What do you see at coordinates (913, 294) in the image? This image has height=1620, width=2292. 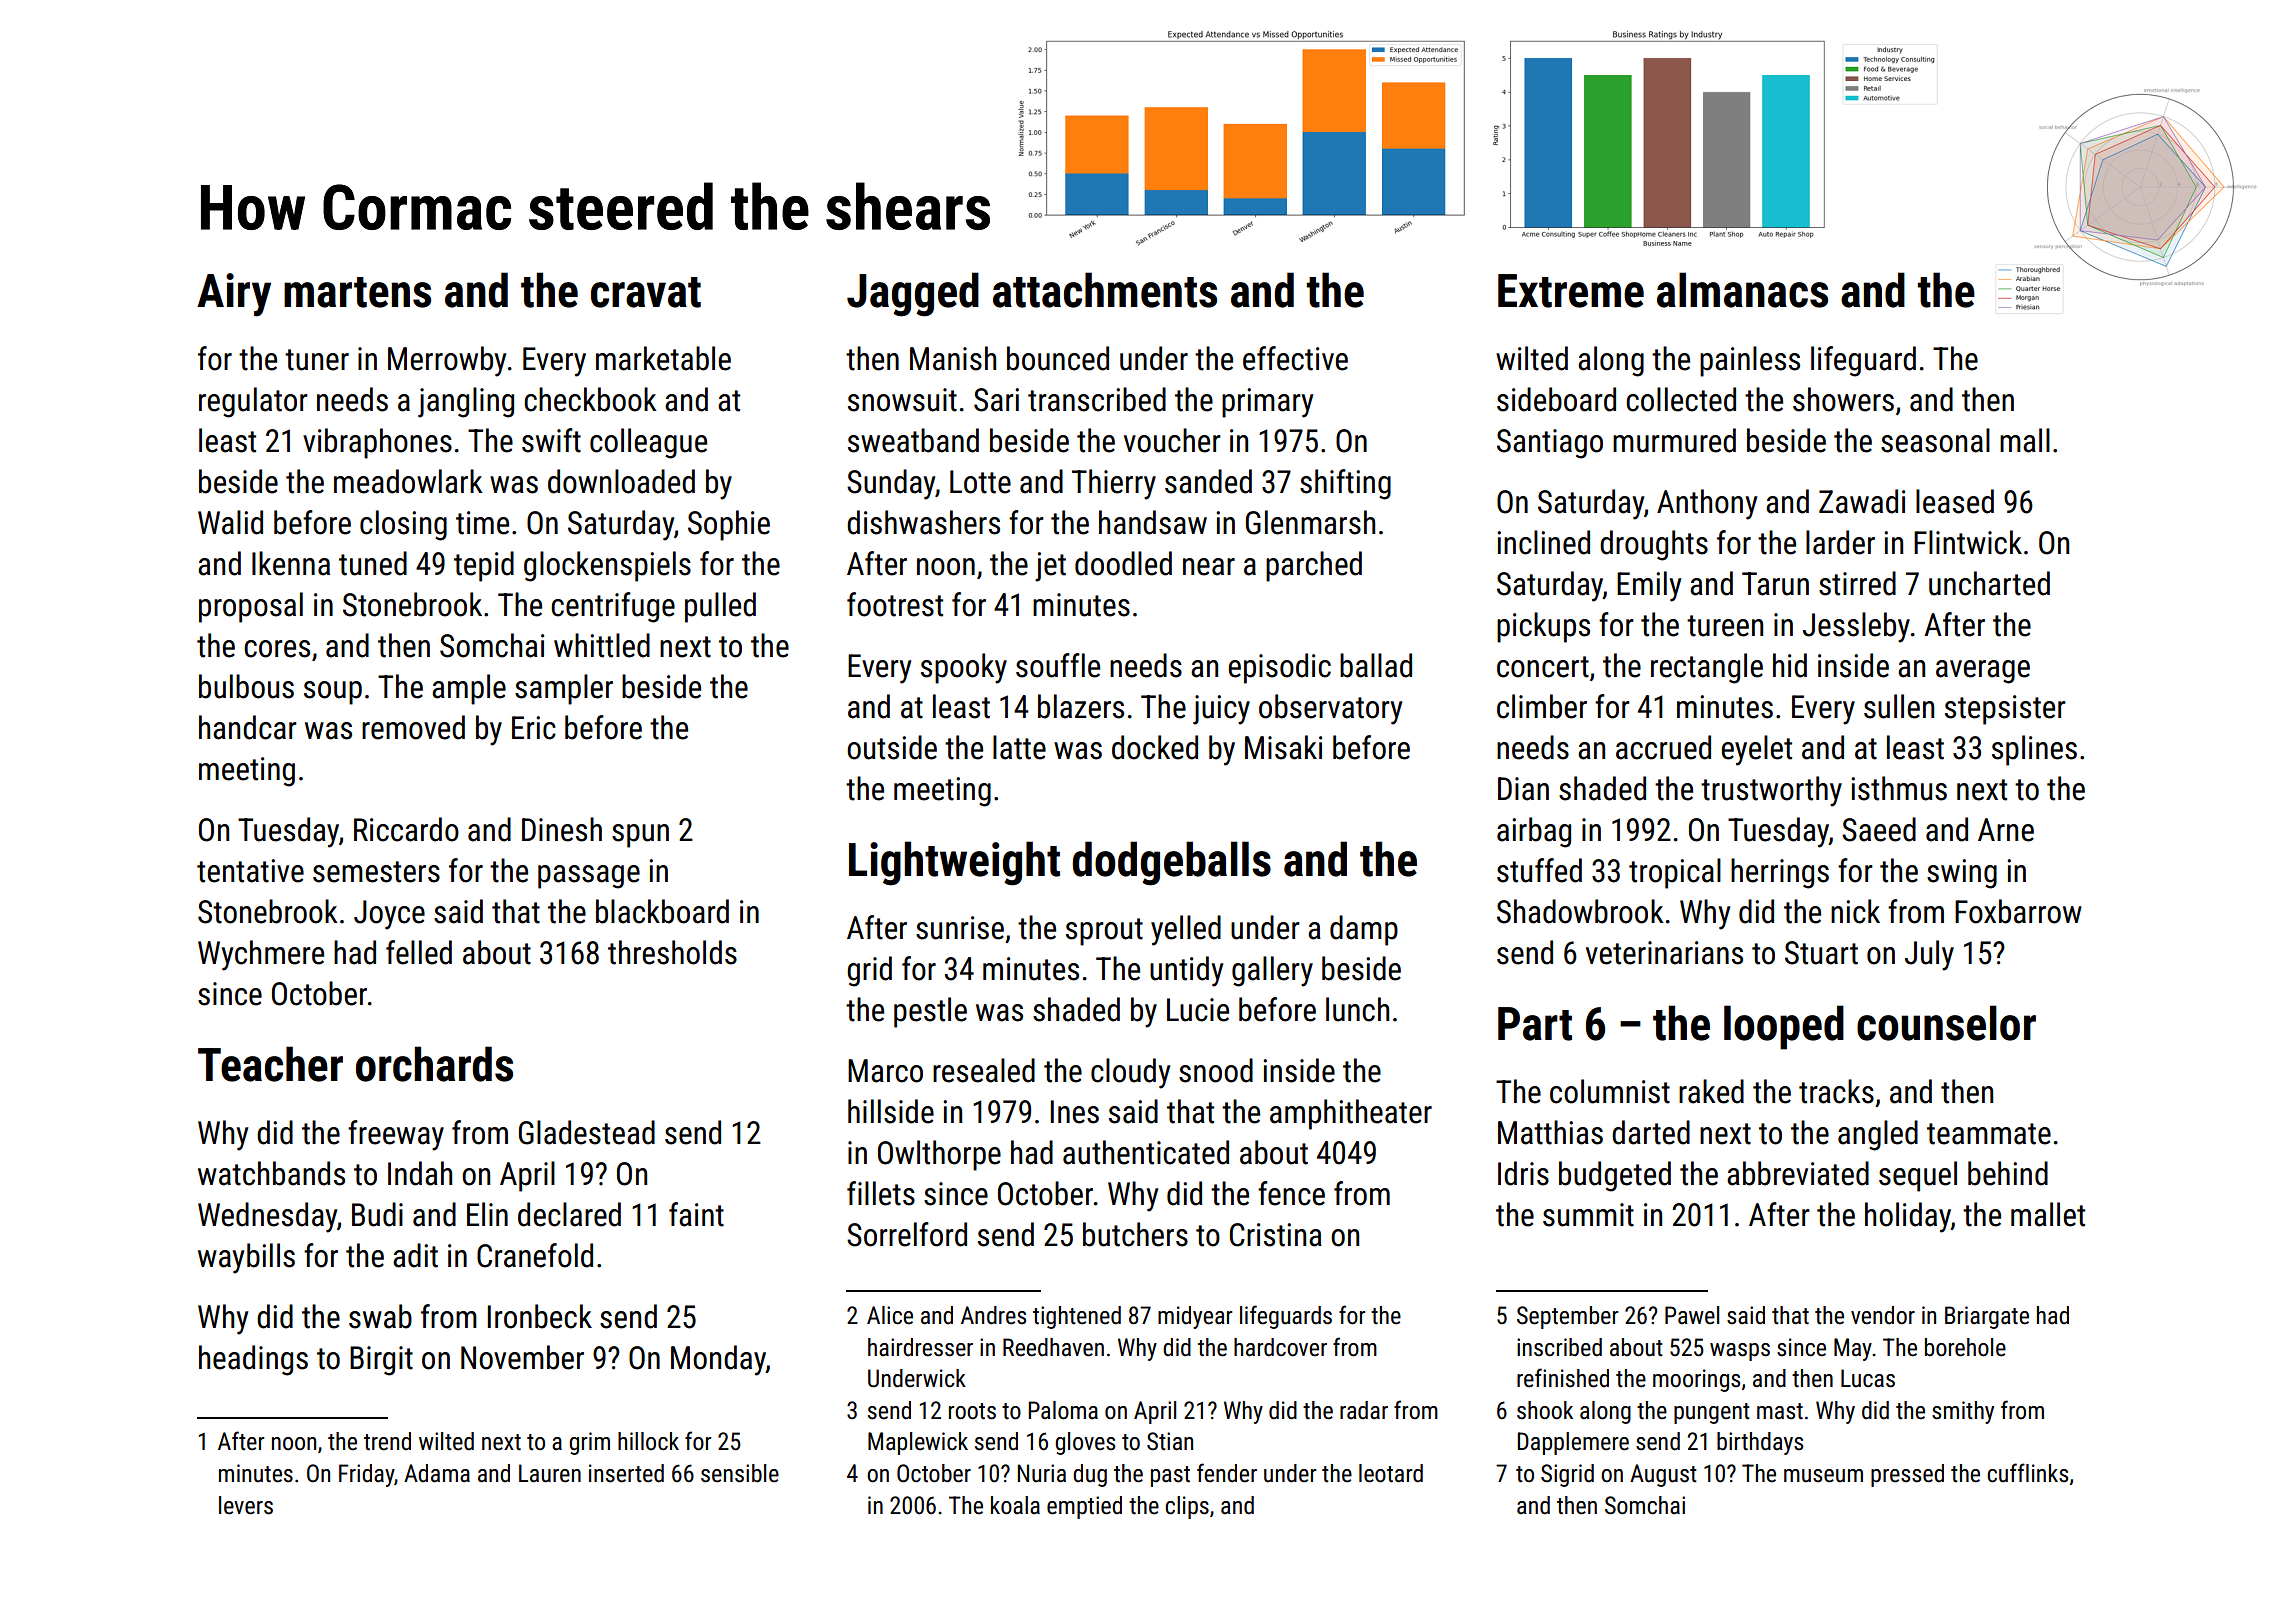 I see `Jagged` at bounding box center [913, 294].
